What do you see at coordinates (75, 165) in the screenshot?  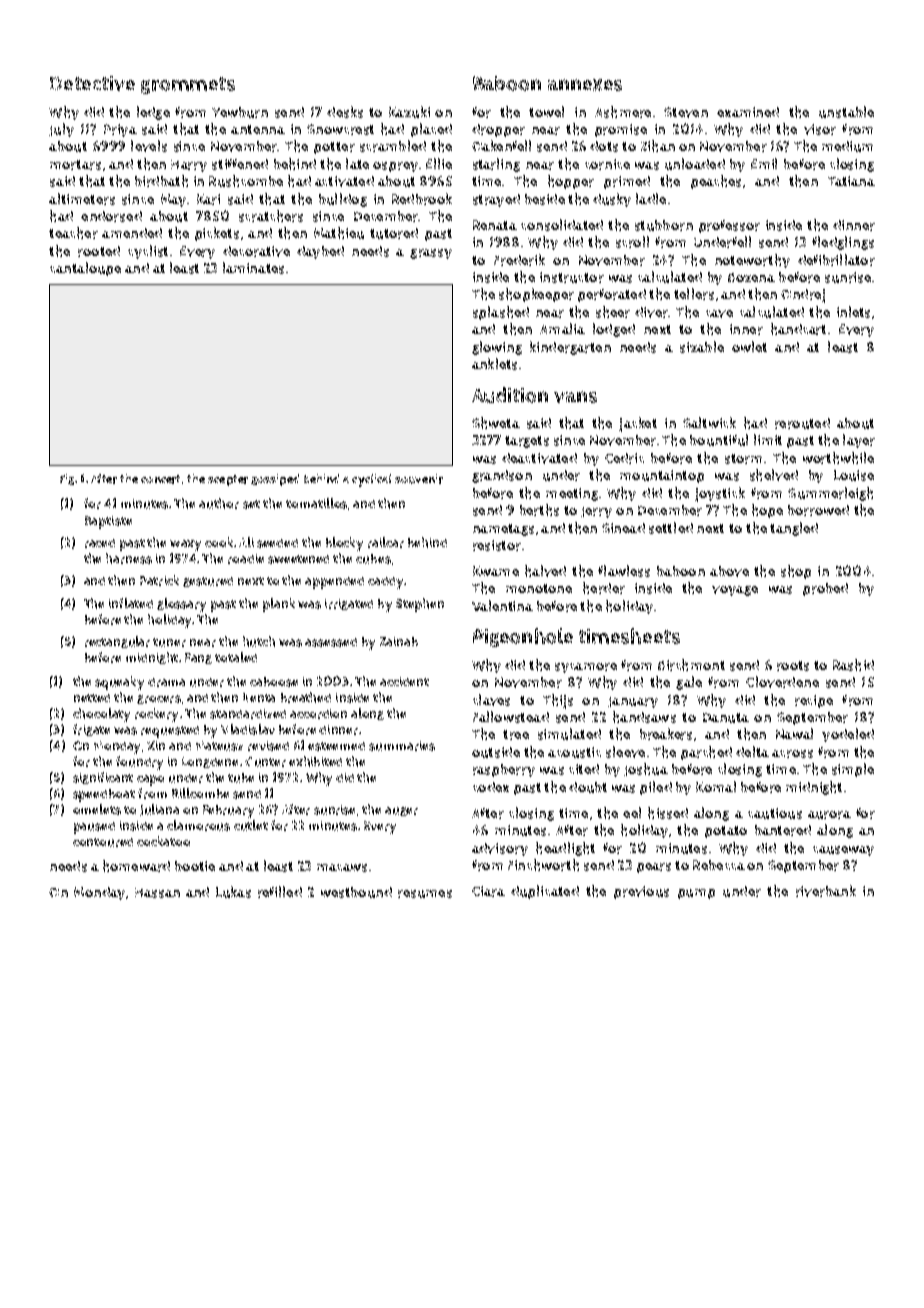 I see `mortars` at bounding box center [75, 165].
